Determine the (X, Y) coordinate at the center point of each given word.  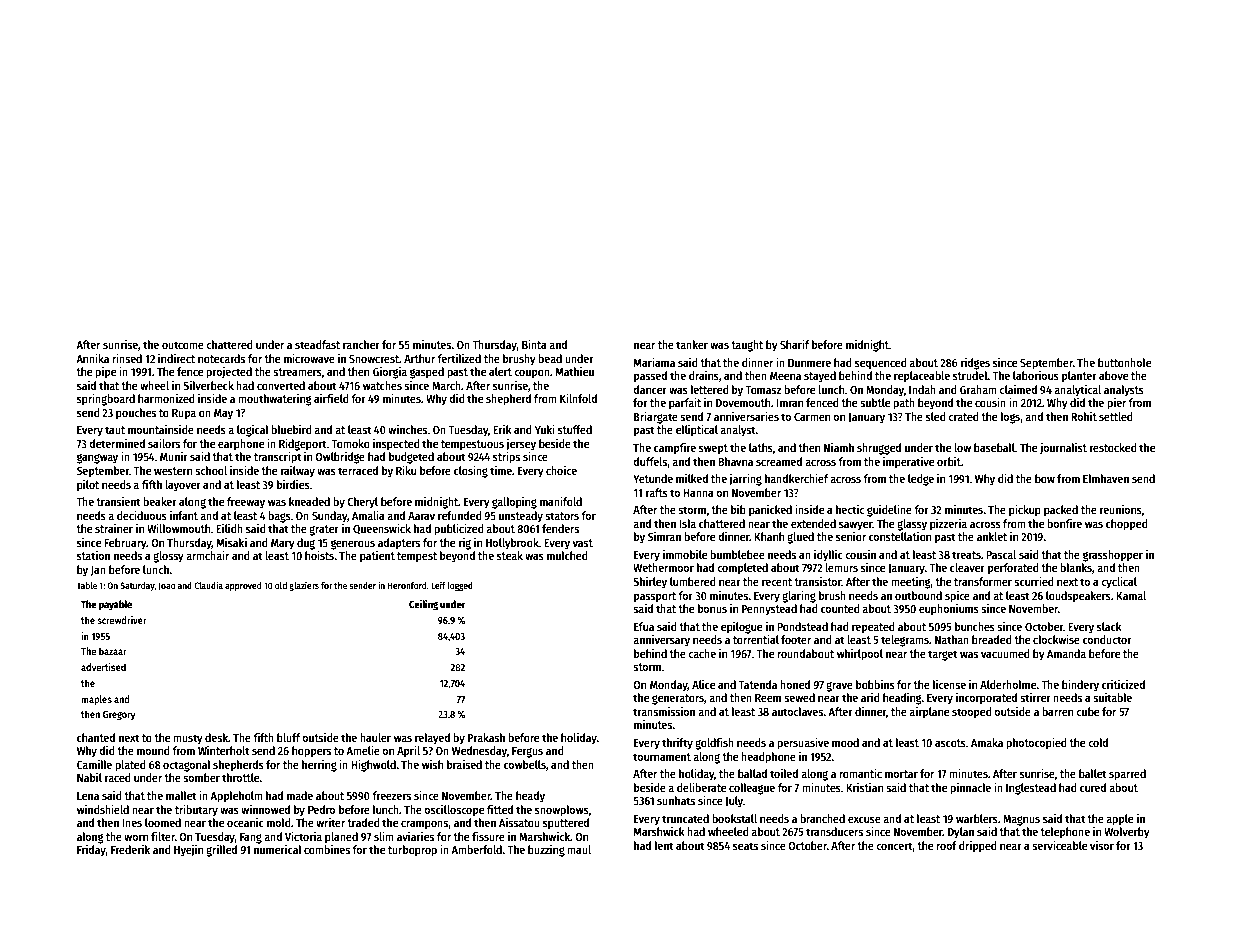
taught (747, 346)
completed (742, 569)
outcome (183, 345)
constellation (900, 536)
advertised (103, 667)
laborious (1036, 375)
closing (471, 472)
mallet (181, 795)
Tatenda (757, 684)
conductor (1107, 639)
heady (530, 797)
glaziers (304, 586)
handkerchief (796, 478)
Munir (174, 456)
